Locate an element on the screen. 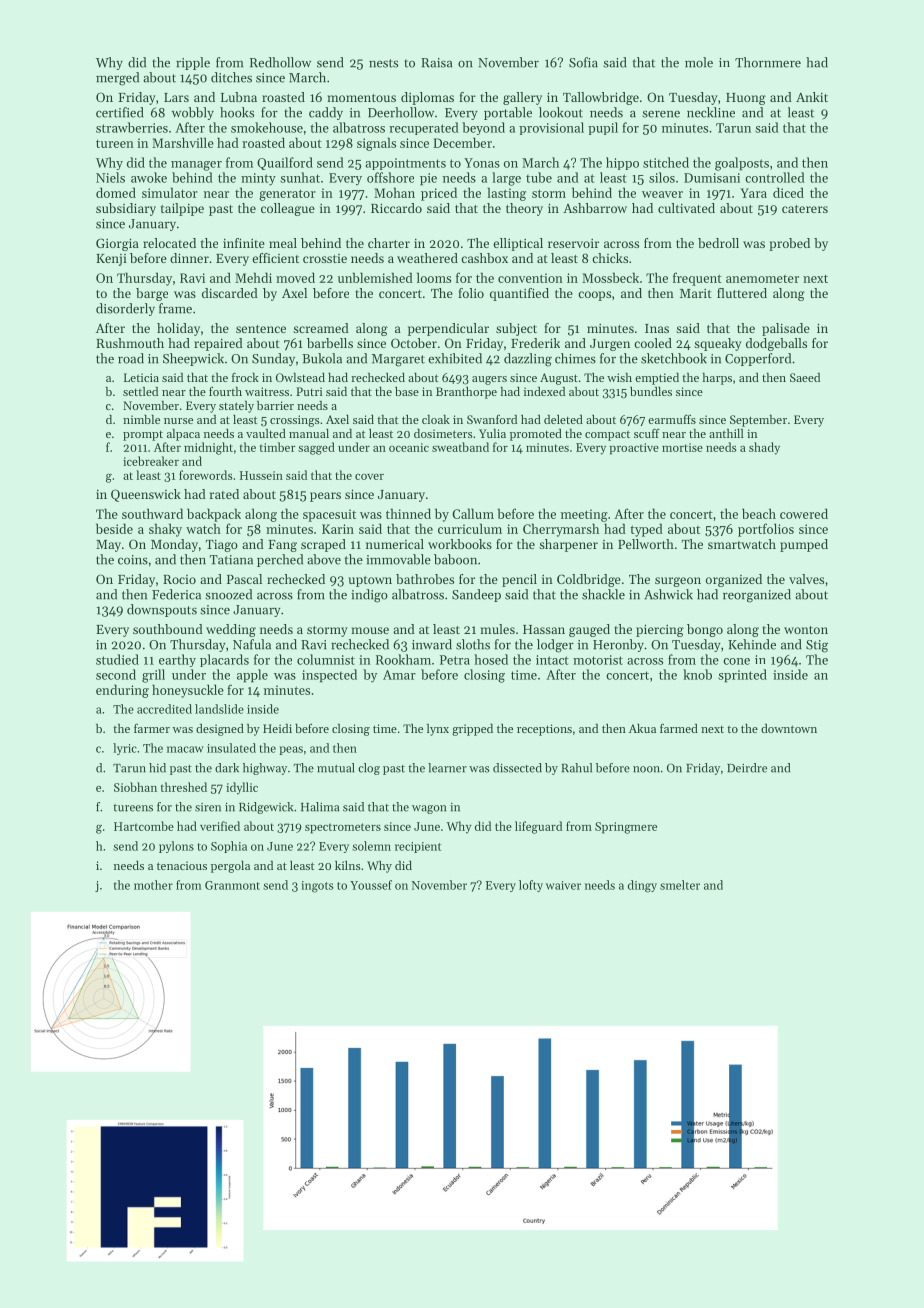 Image resolution: width=924 pixels, height=1308 pixels. farmer is located at coordinates (152, 728).
